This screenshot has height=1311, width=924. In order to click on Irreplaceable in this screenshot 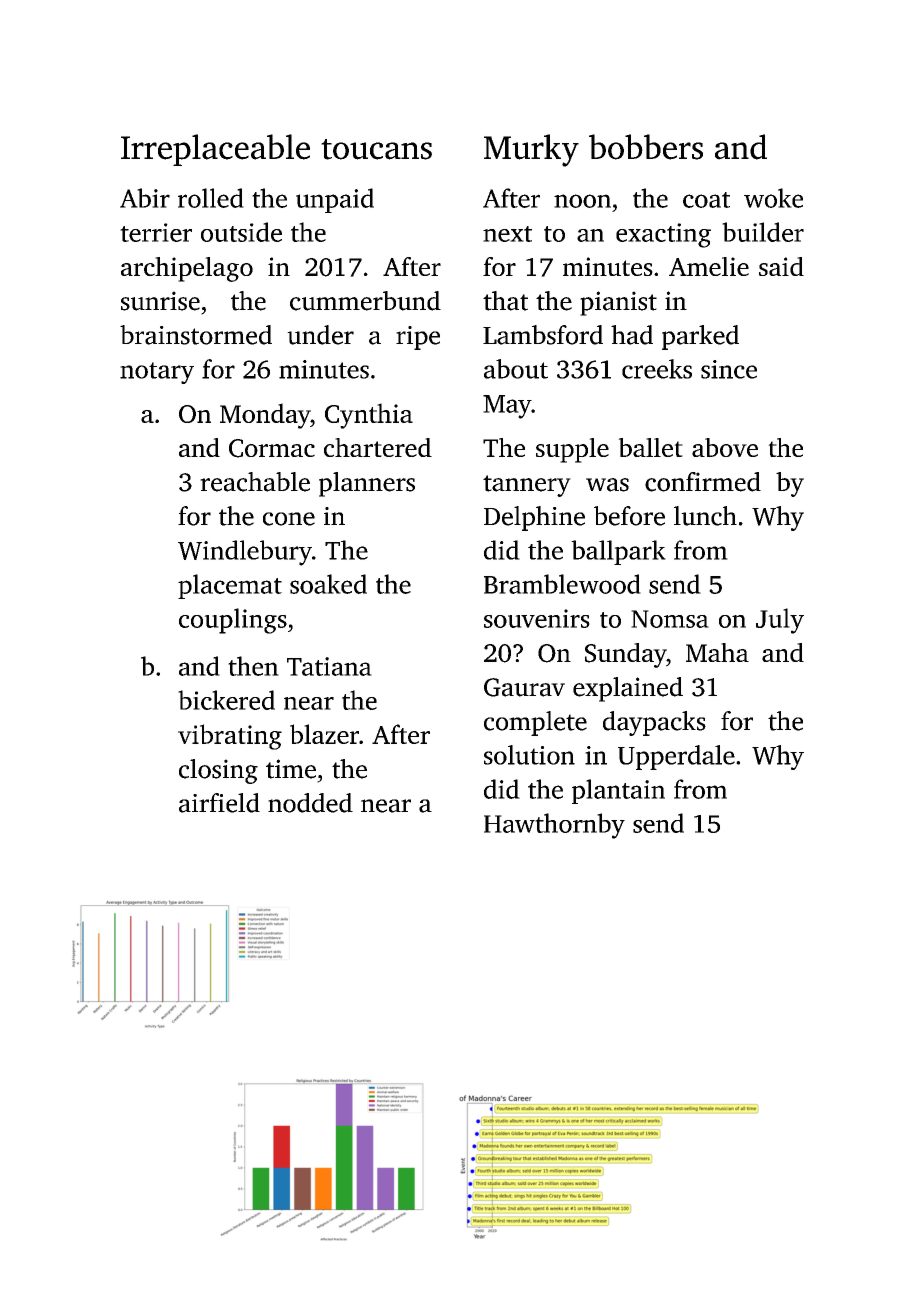, I will do `click(215, 150)`.
